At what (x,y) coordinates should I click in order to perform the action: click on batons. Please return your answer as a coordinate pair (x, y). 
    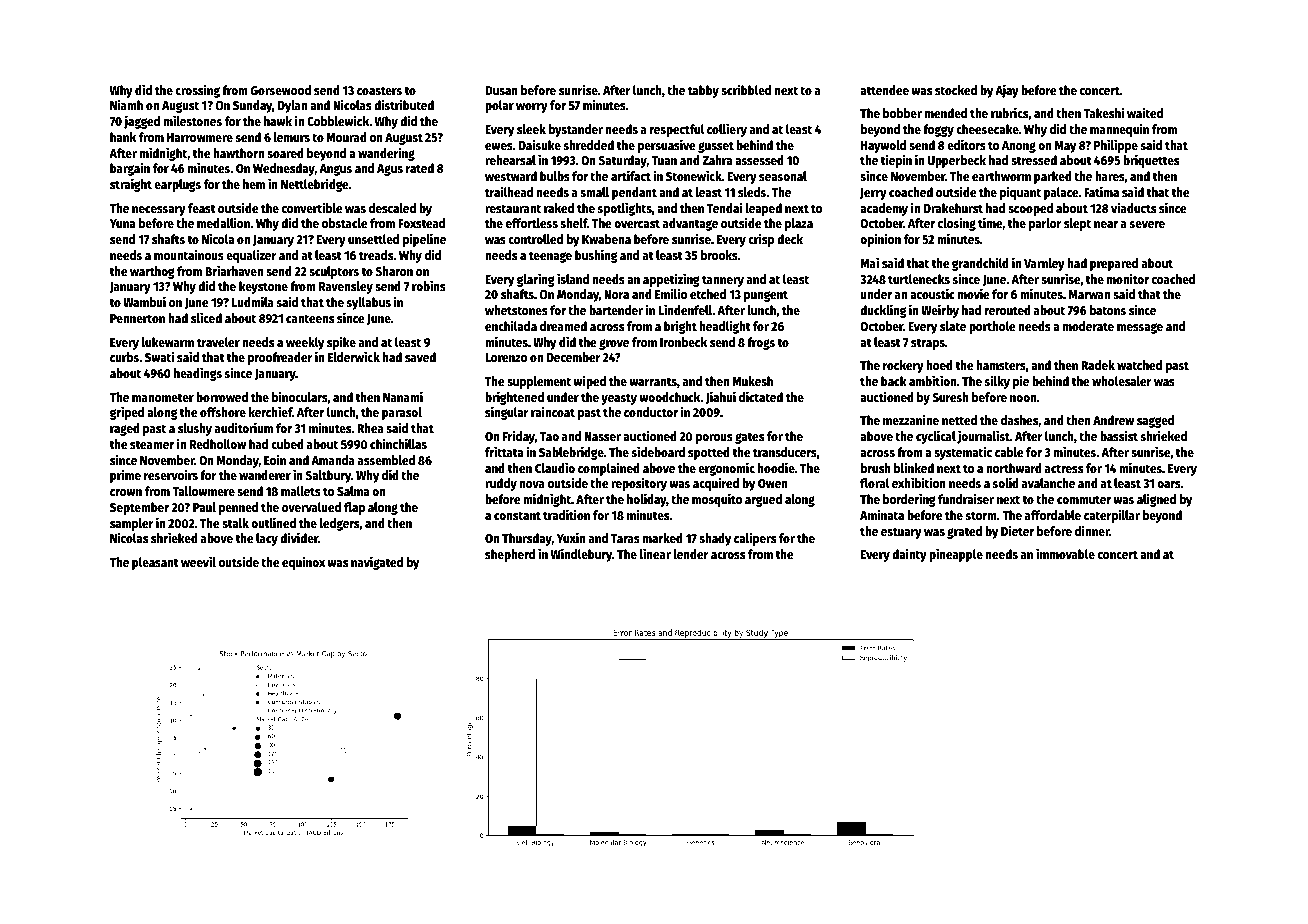
    Looking at the image, I should click on (1108, 310).
